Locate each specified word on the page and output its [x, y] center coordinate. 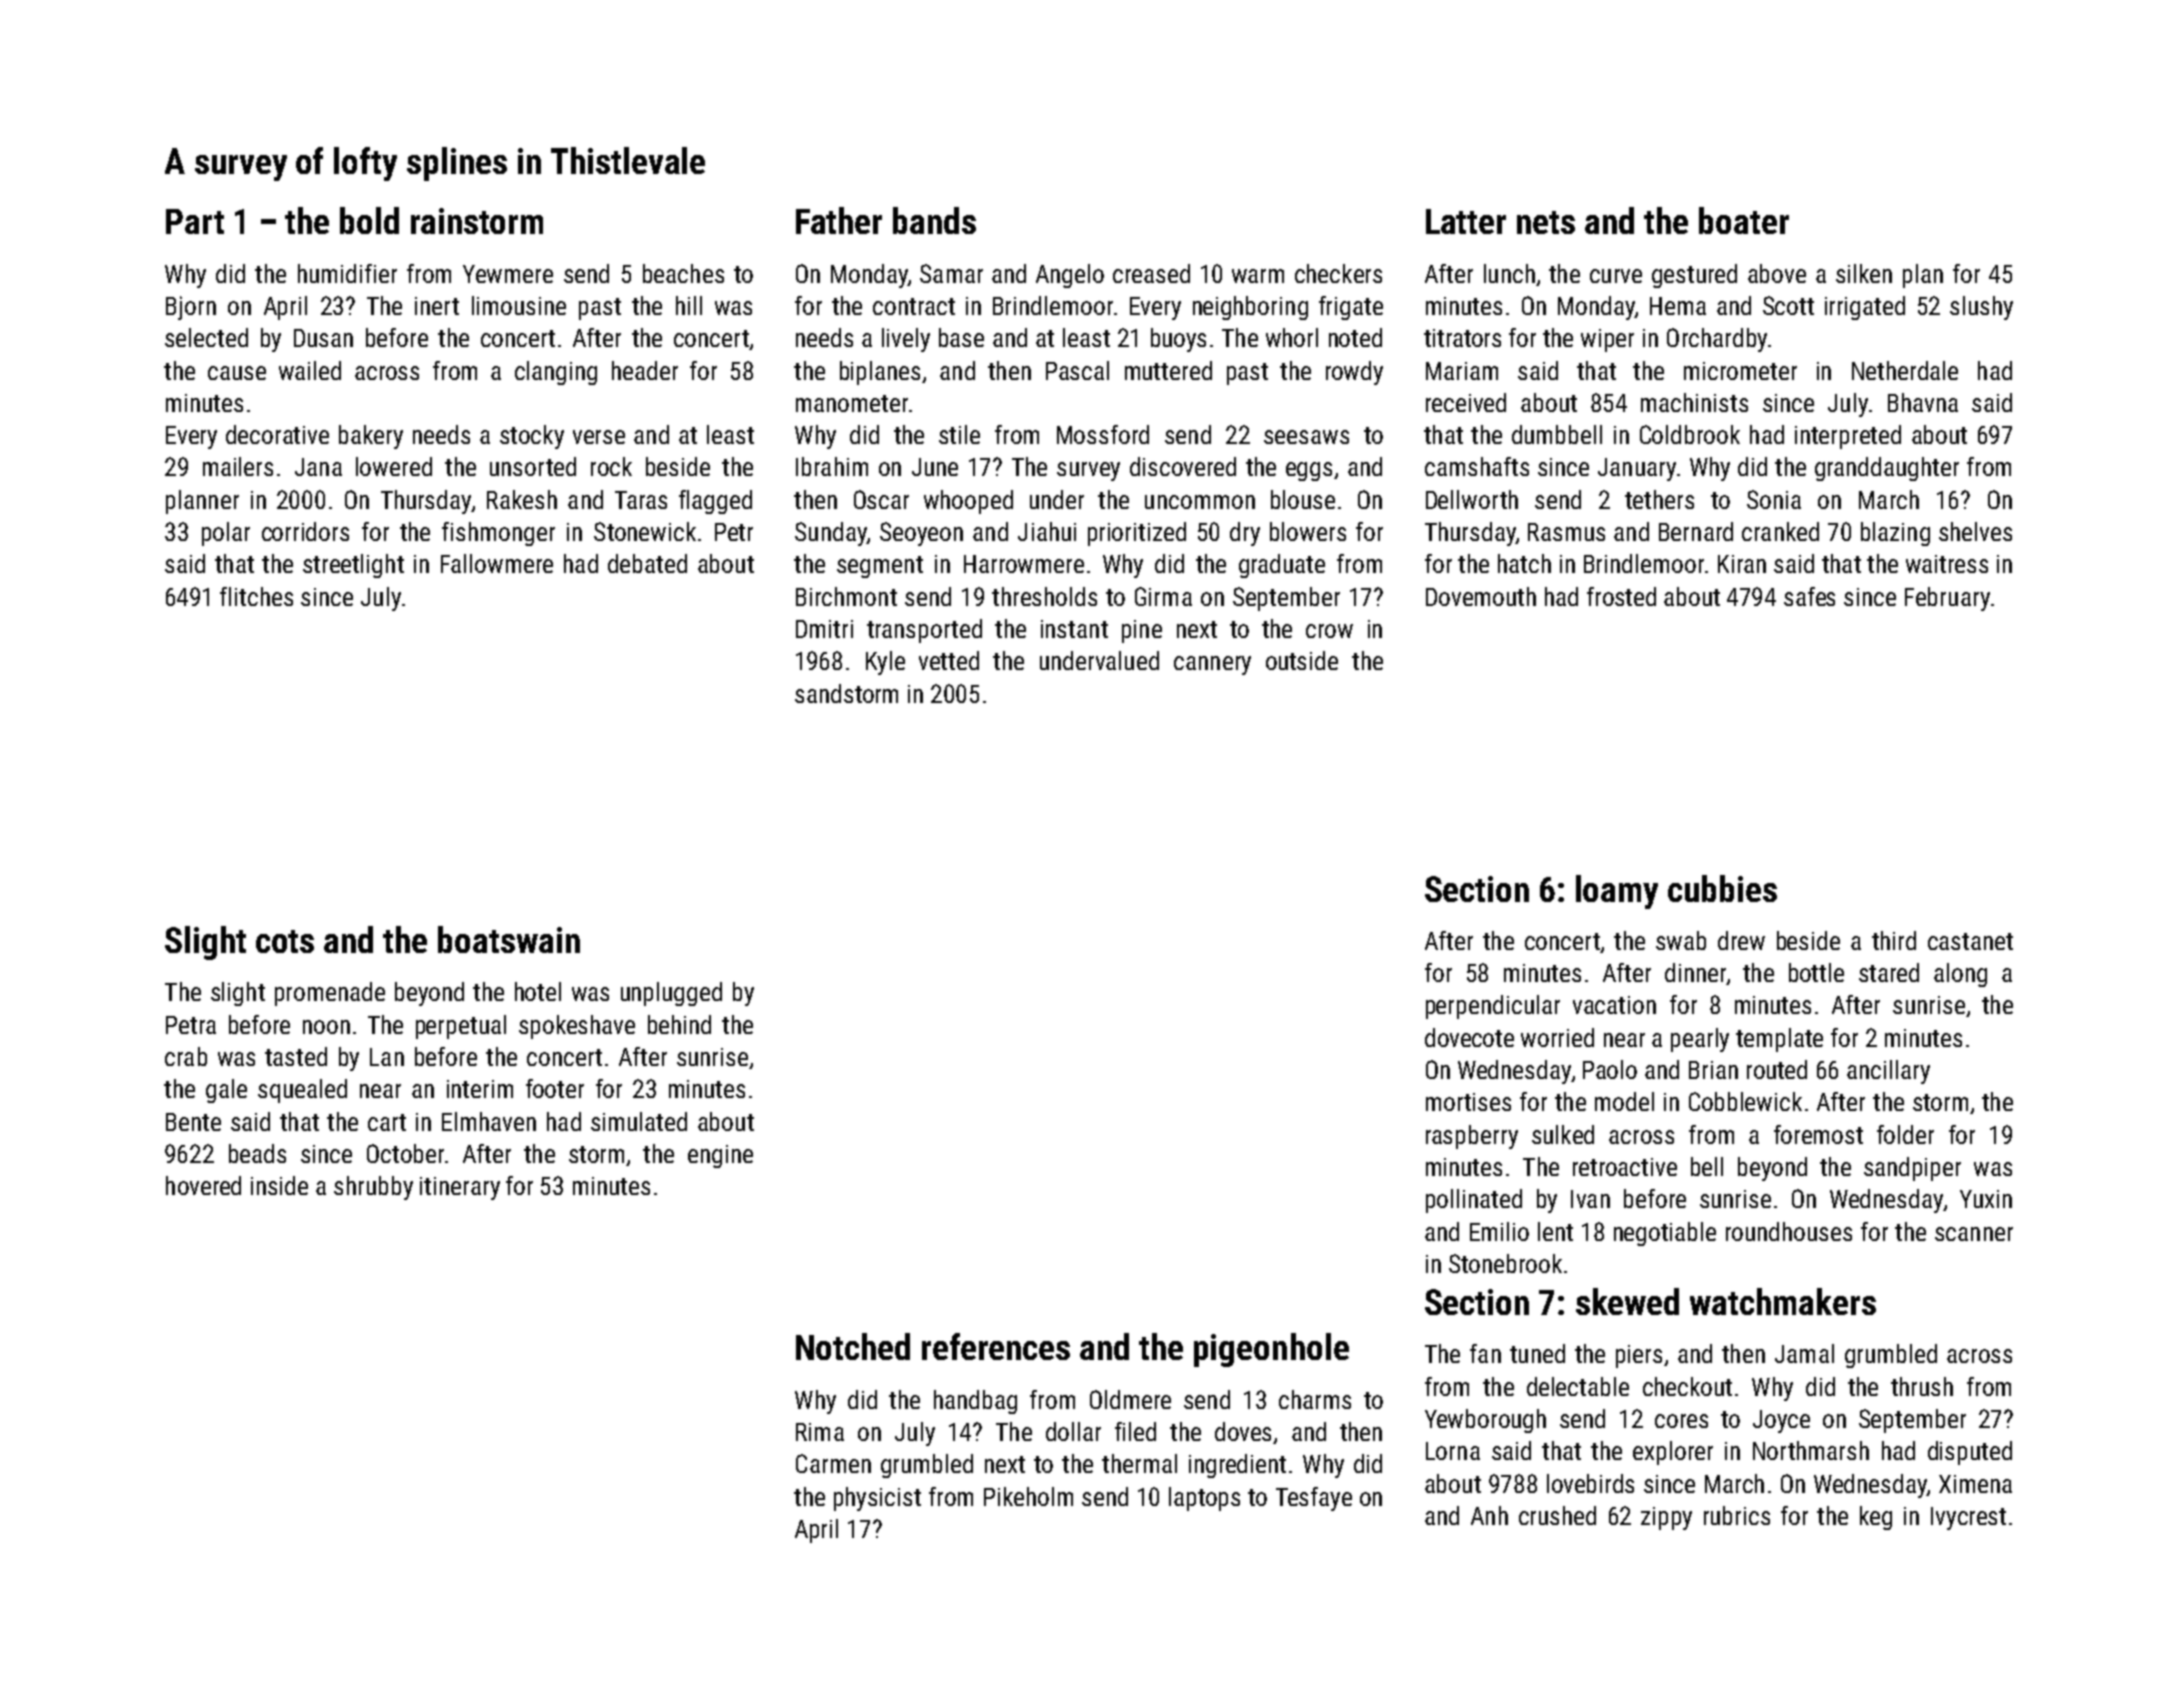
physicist [877, 1499]
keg [1876, 1518]
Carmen [833, 1463]
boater [1744, 220]
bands [934, 220]
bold [369, 220]
